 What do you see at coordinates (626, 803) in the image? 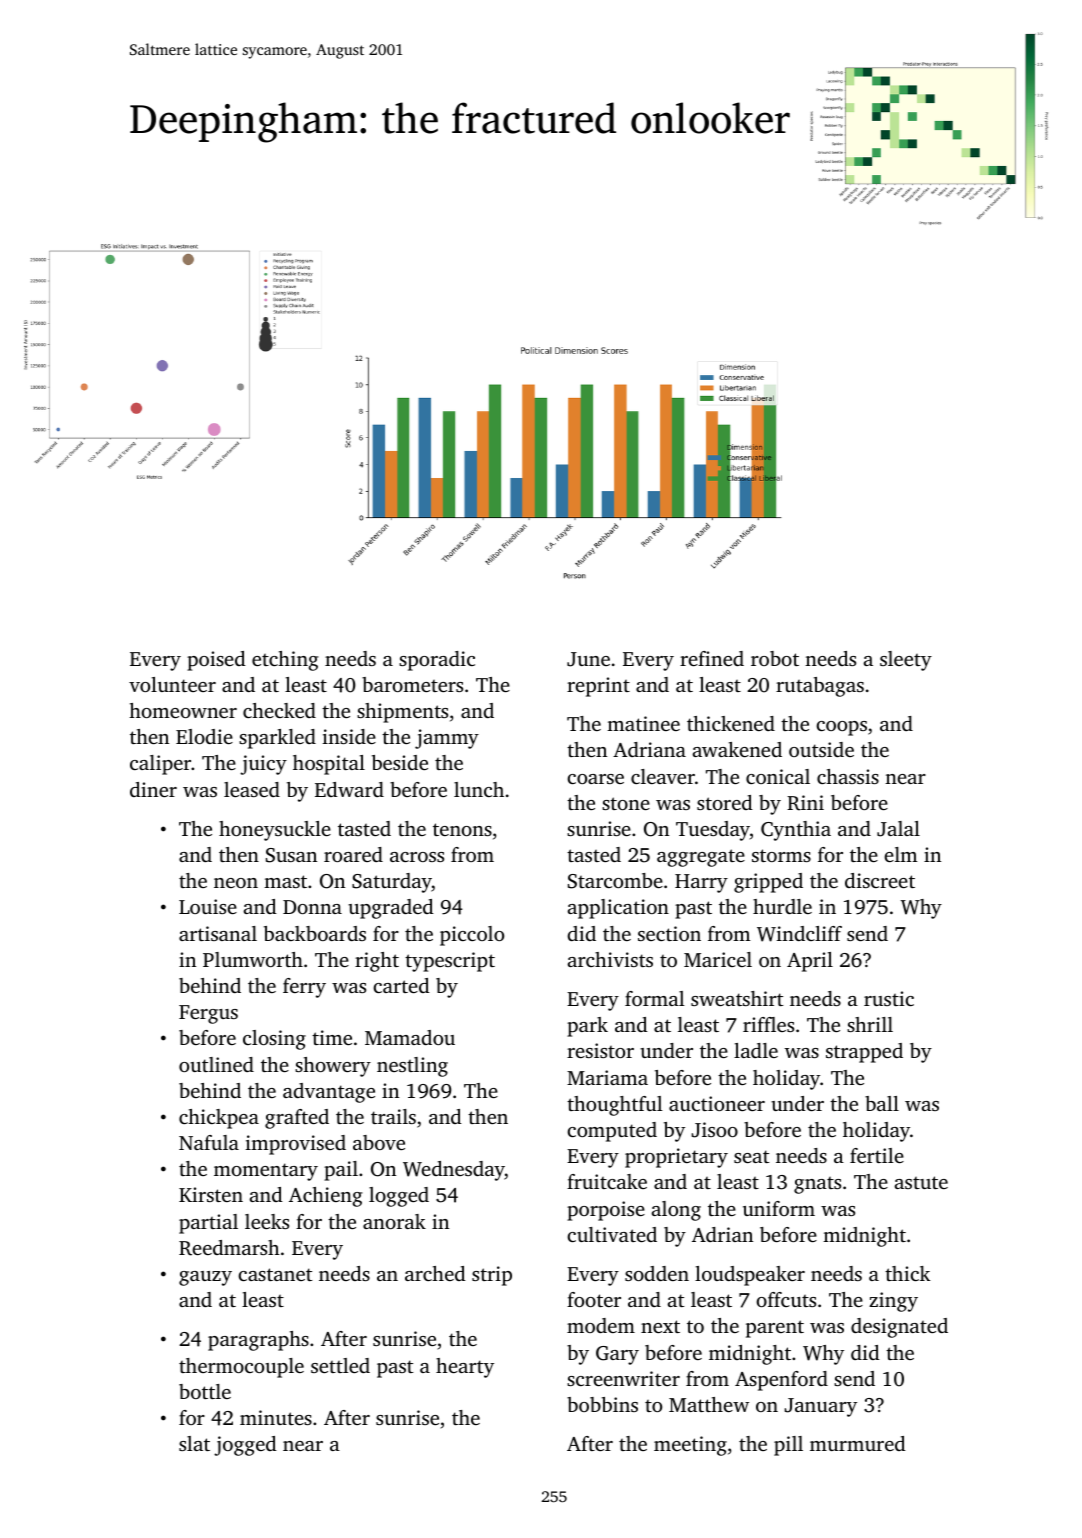
I see `stone` at bounding box center [626, 803].
